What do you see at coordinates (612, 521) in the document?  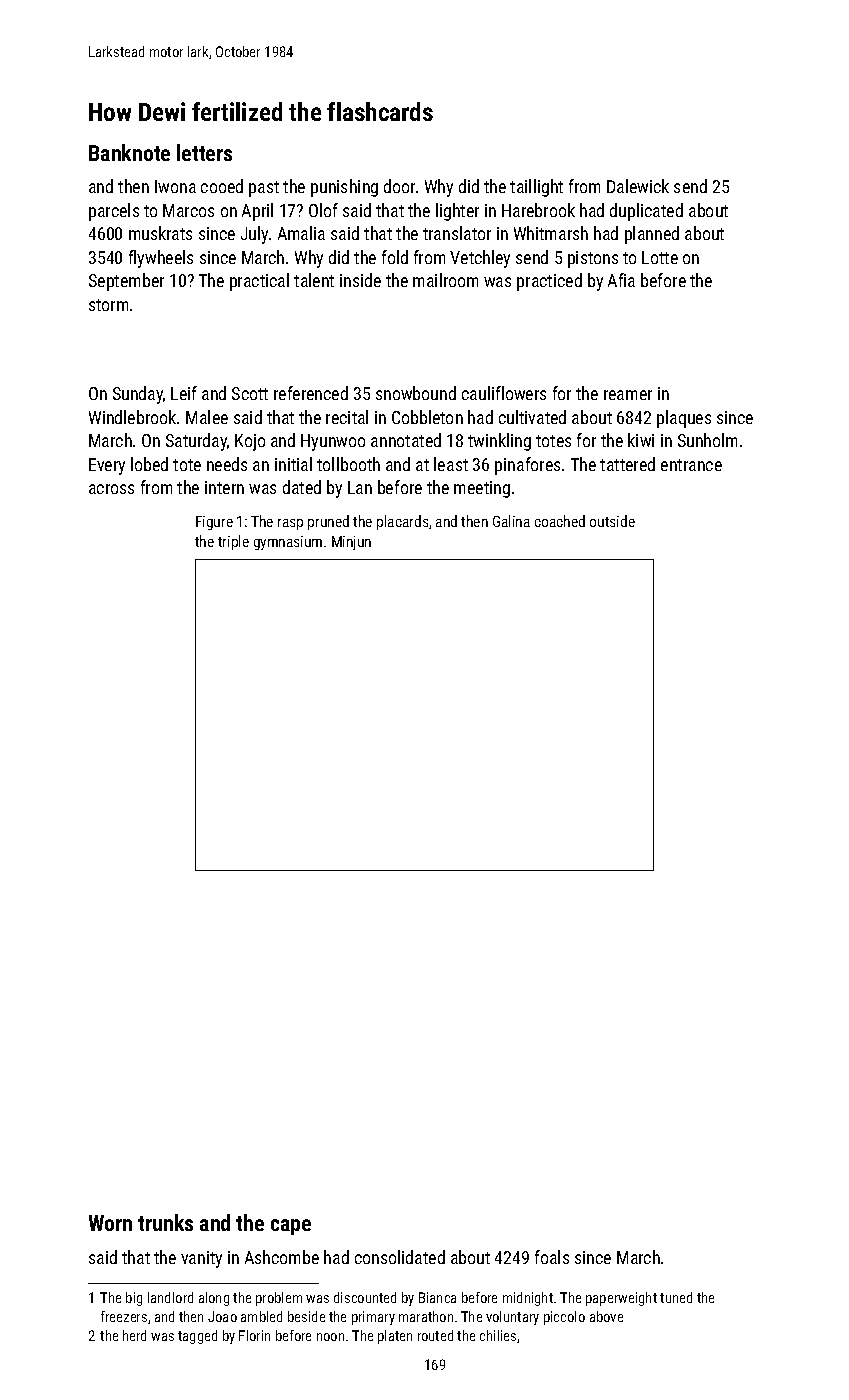 I see `outside` at bounding box center [612, 521].
